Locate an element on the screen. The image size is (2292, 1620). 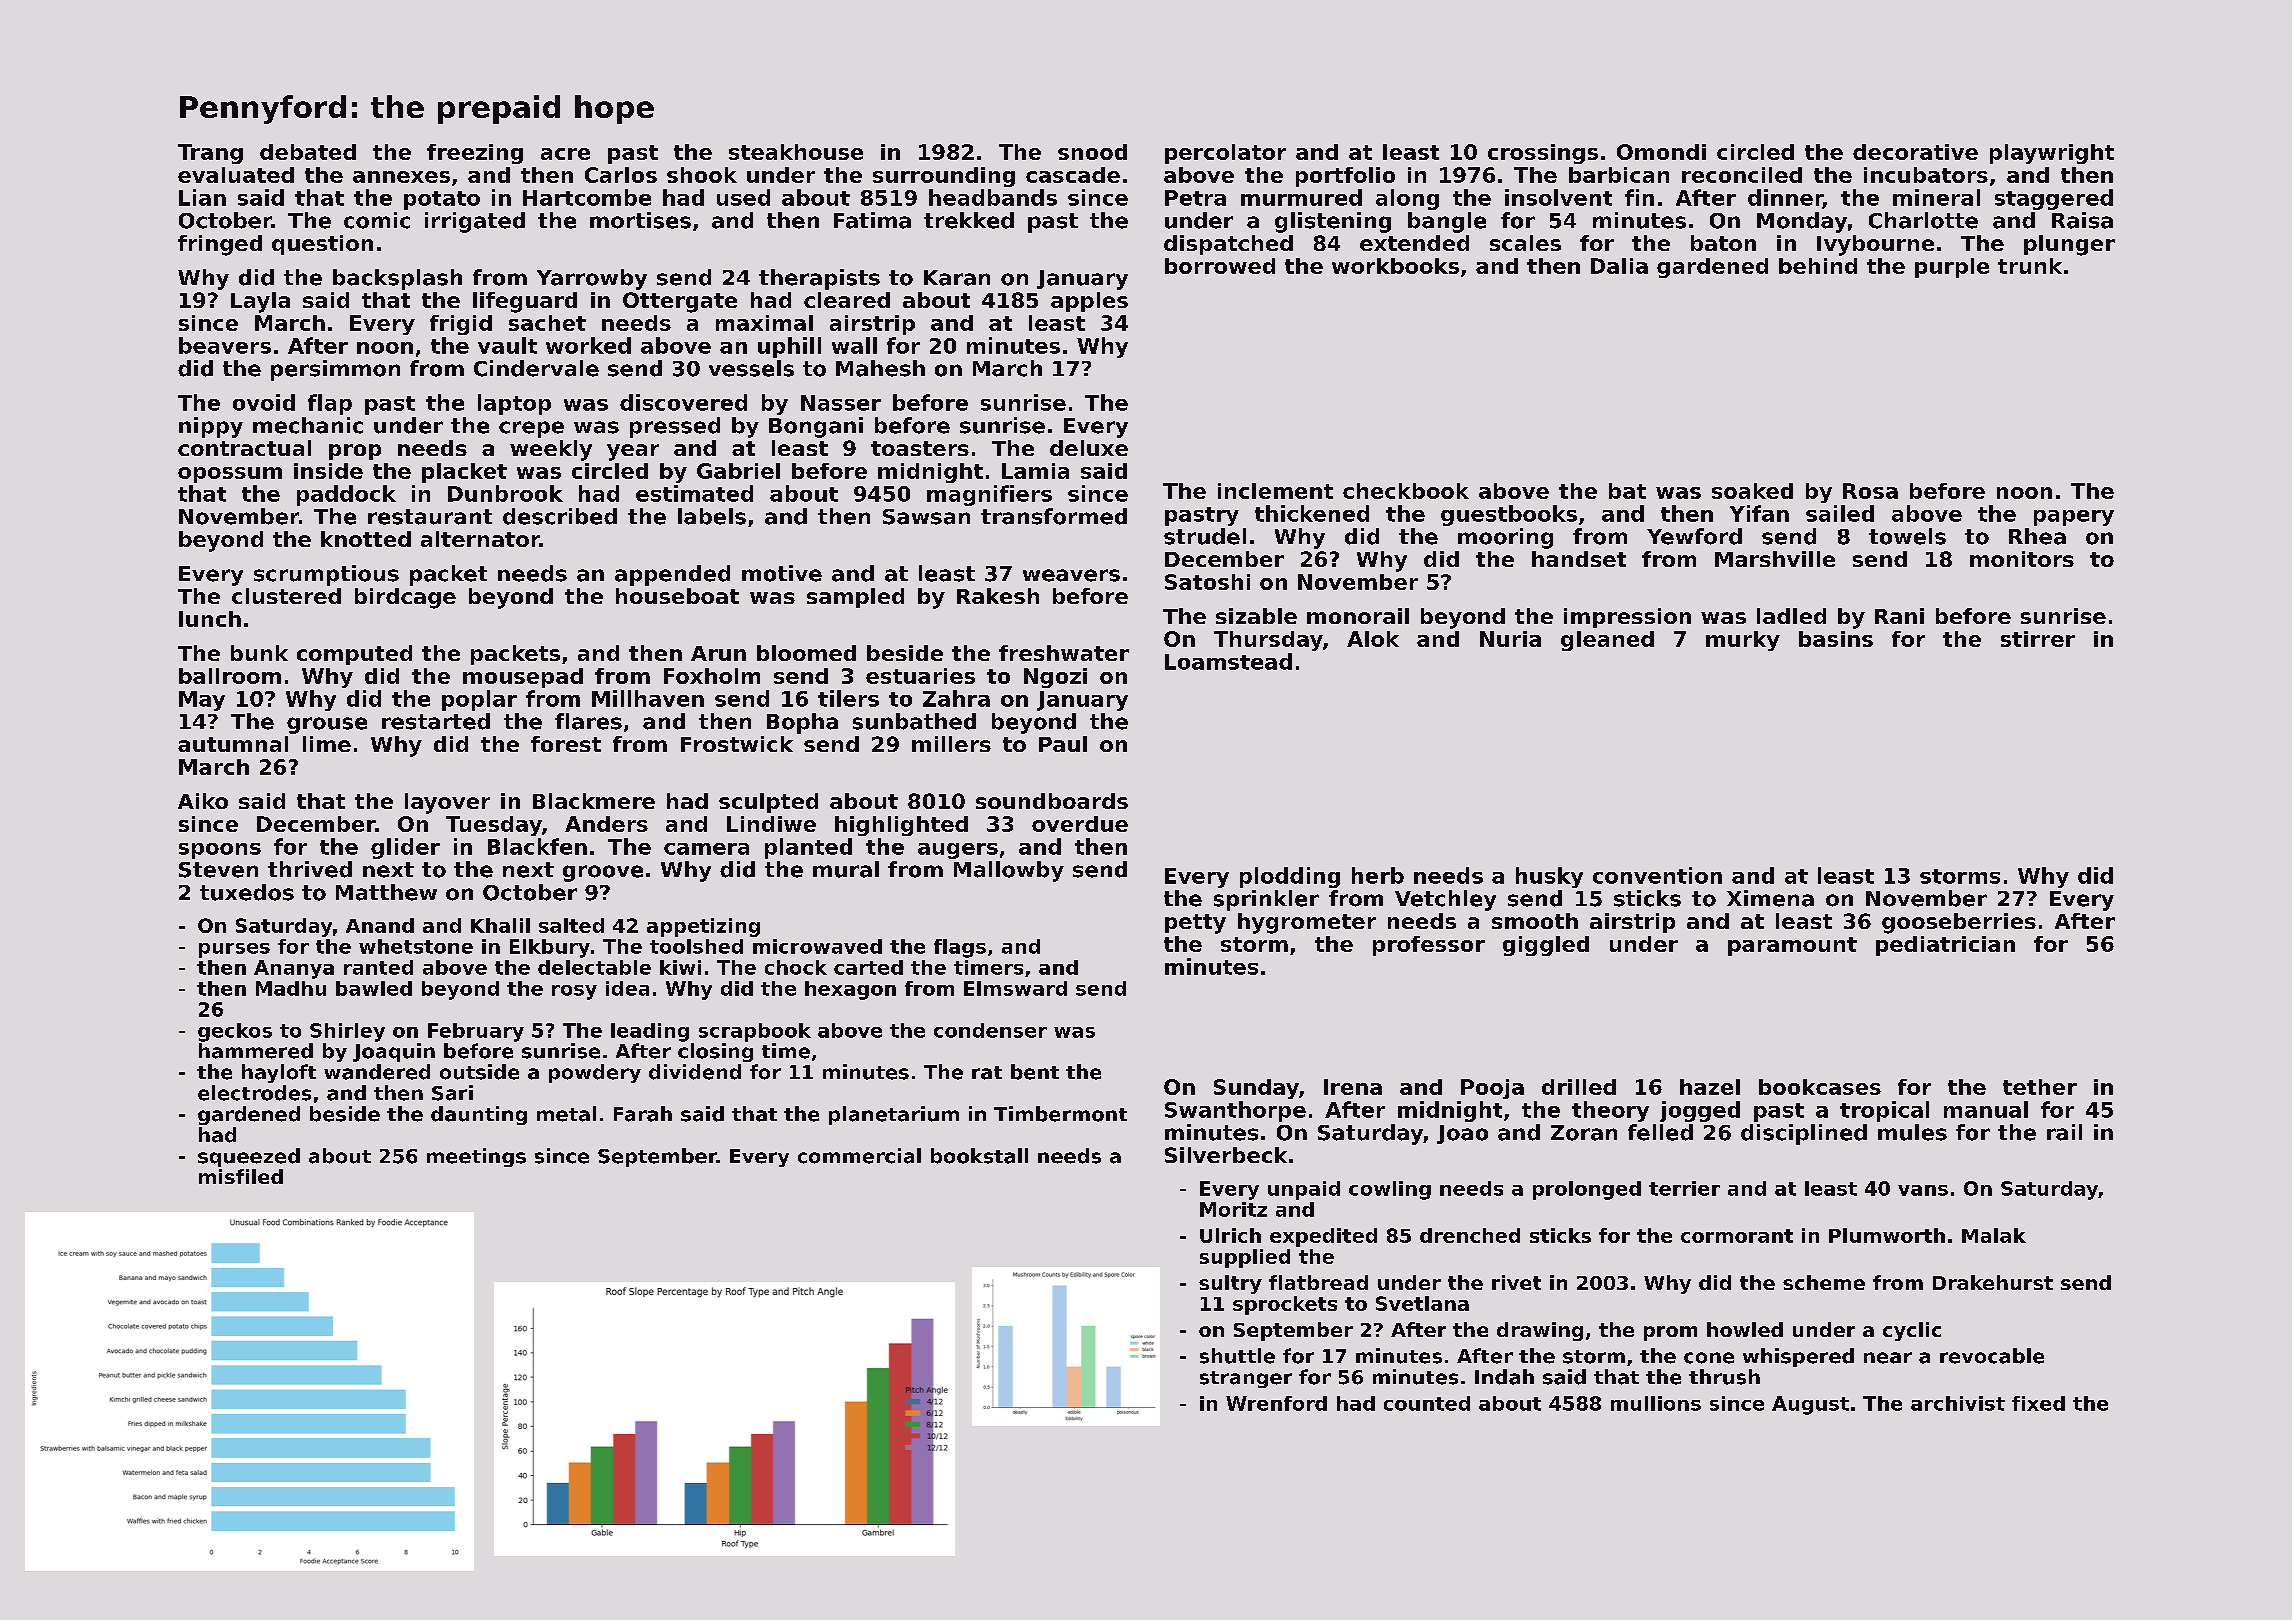
Wrenford is located at coordinates (1276, 1403).
